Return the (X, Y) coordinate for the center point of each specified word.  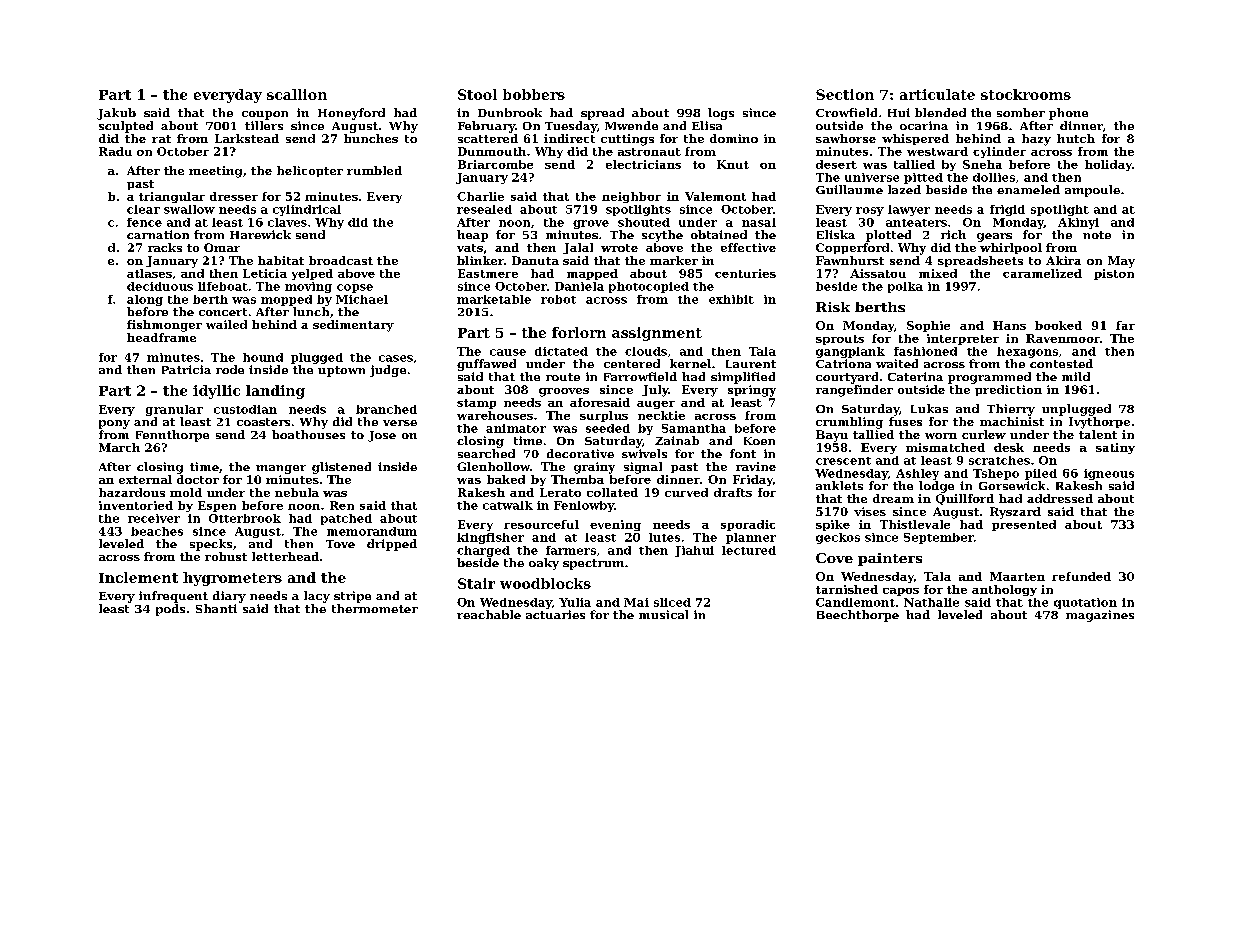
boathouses (308, 434)
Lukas (929, 408)
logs (721, 114)
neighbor (631, 197)
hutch (1076, 138)
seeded (608, 428)
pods (170, 610)
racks (165, 247)
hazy (1036, 140)
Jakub (116, 114)
